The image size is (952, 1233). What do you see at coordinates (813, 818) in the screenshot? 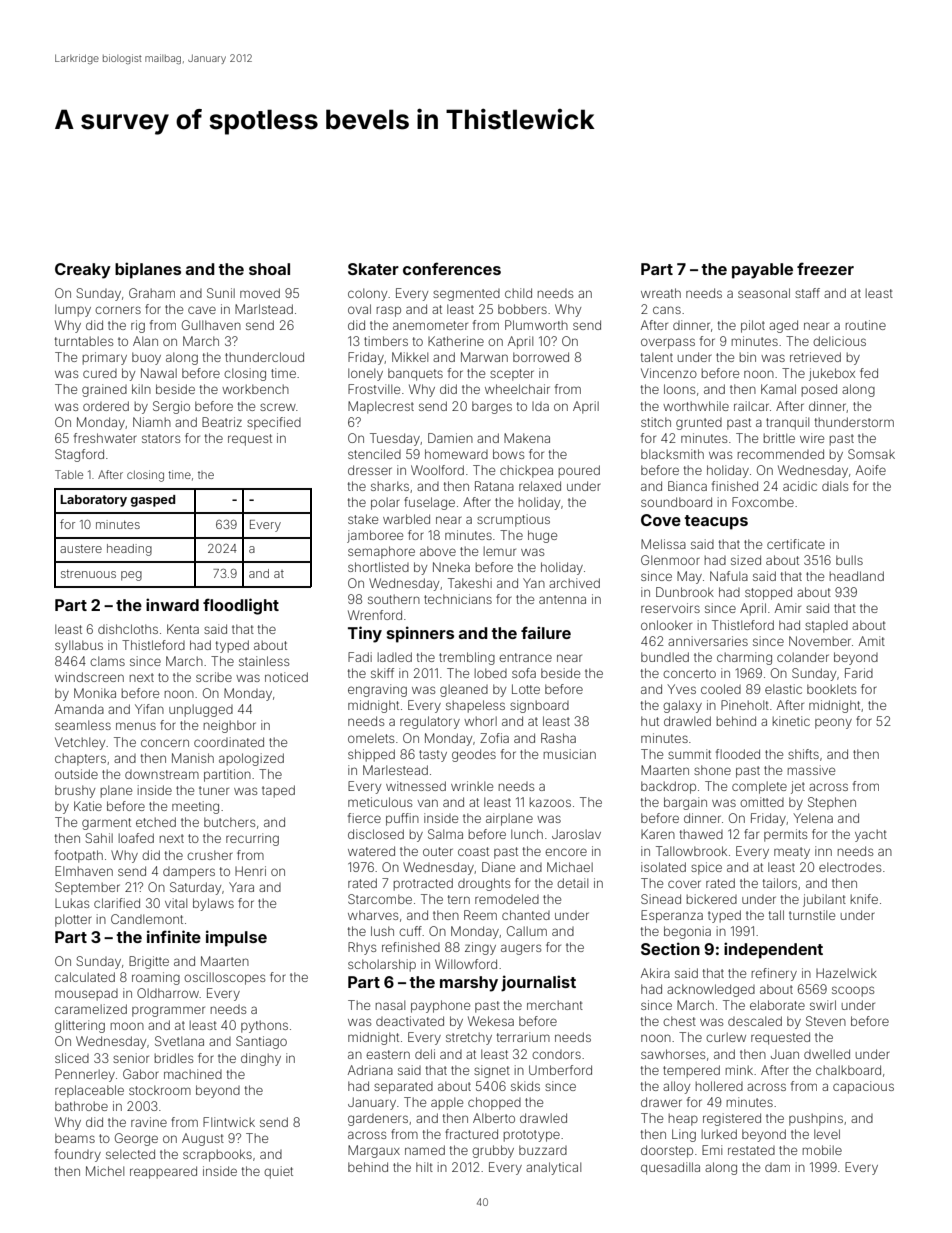
I see `Yelena` at bounding box center [813, 818].
